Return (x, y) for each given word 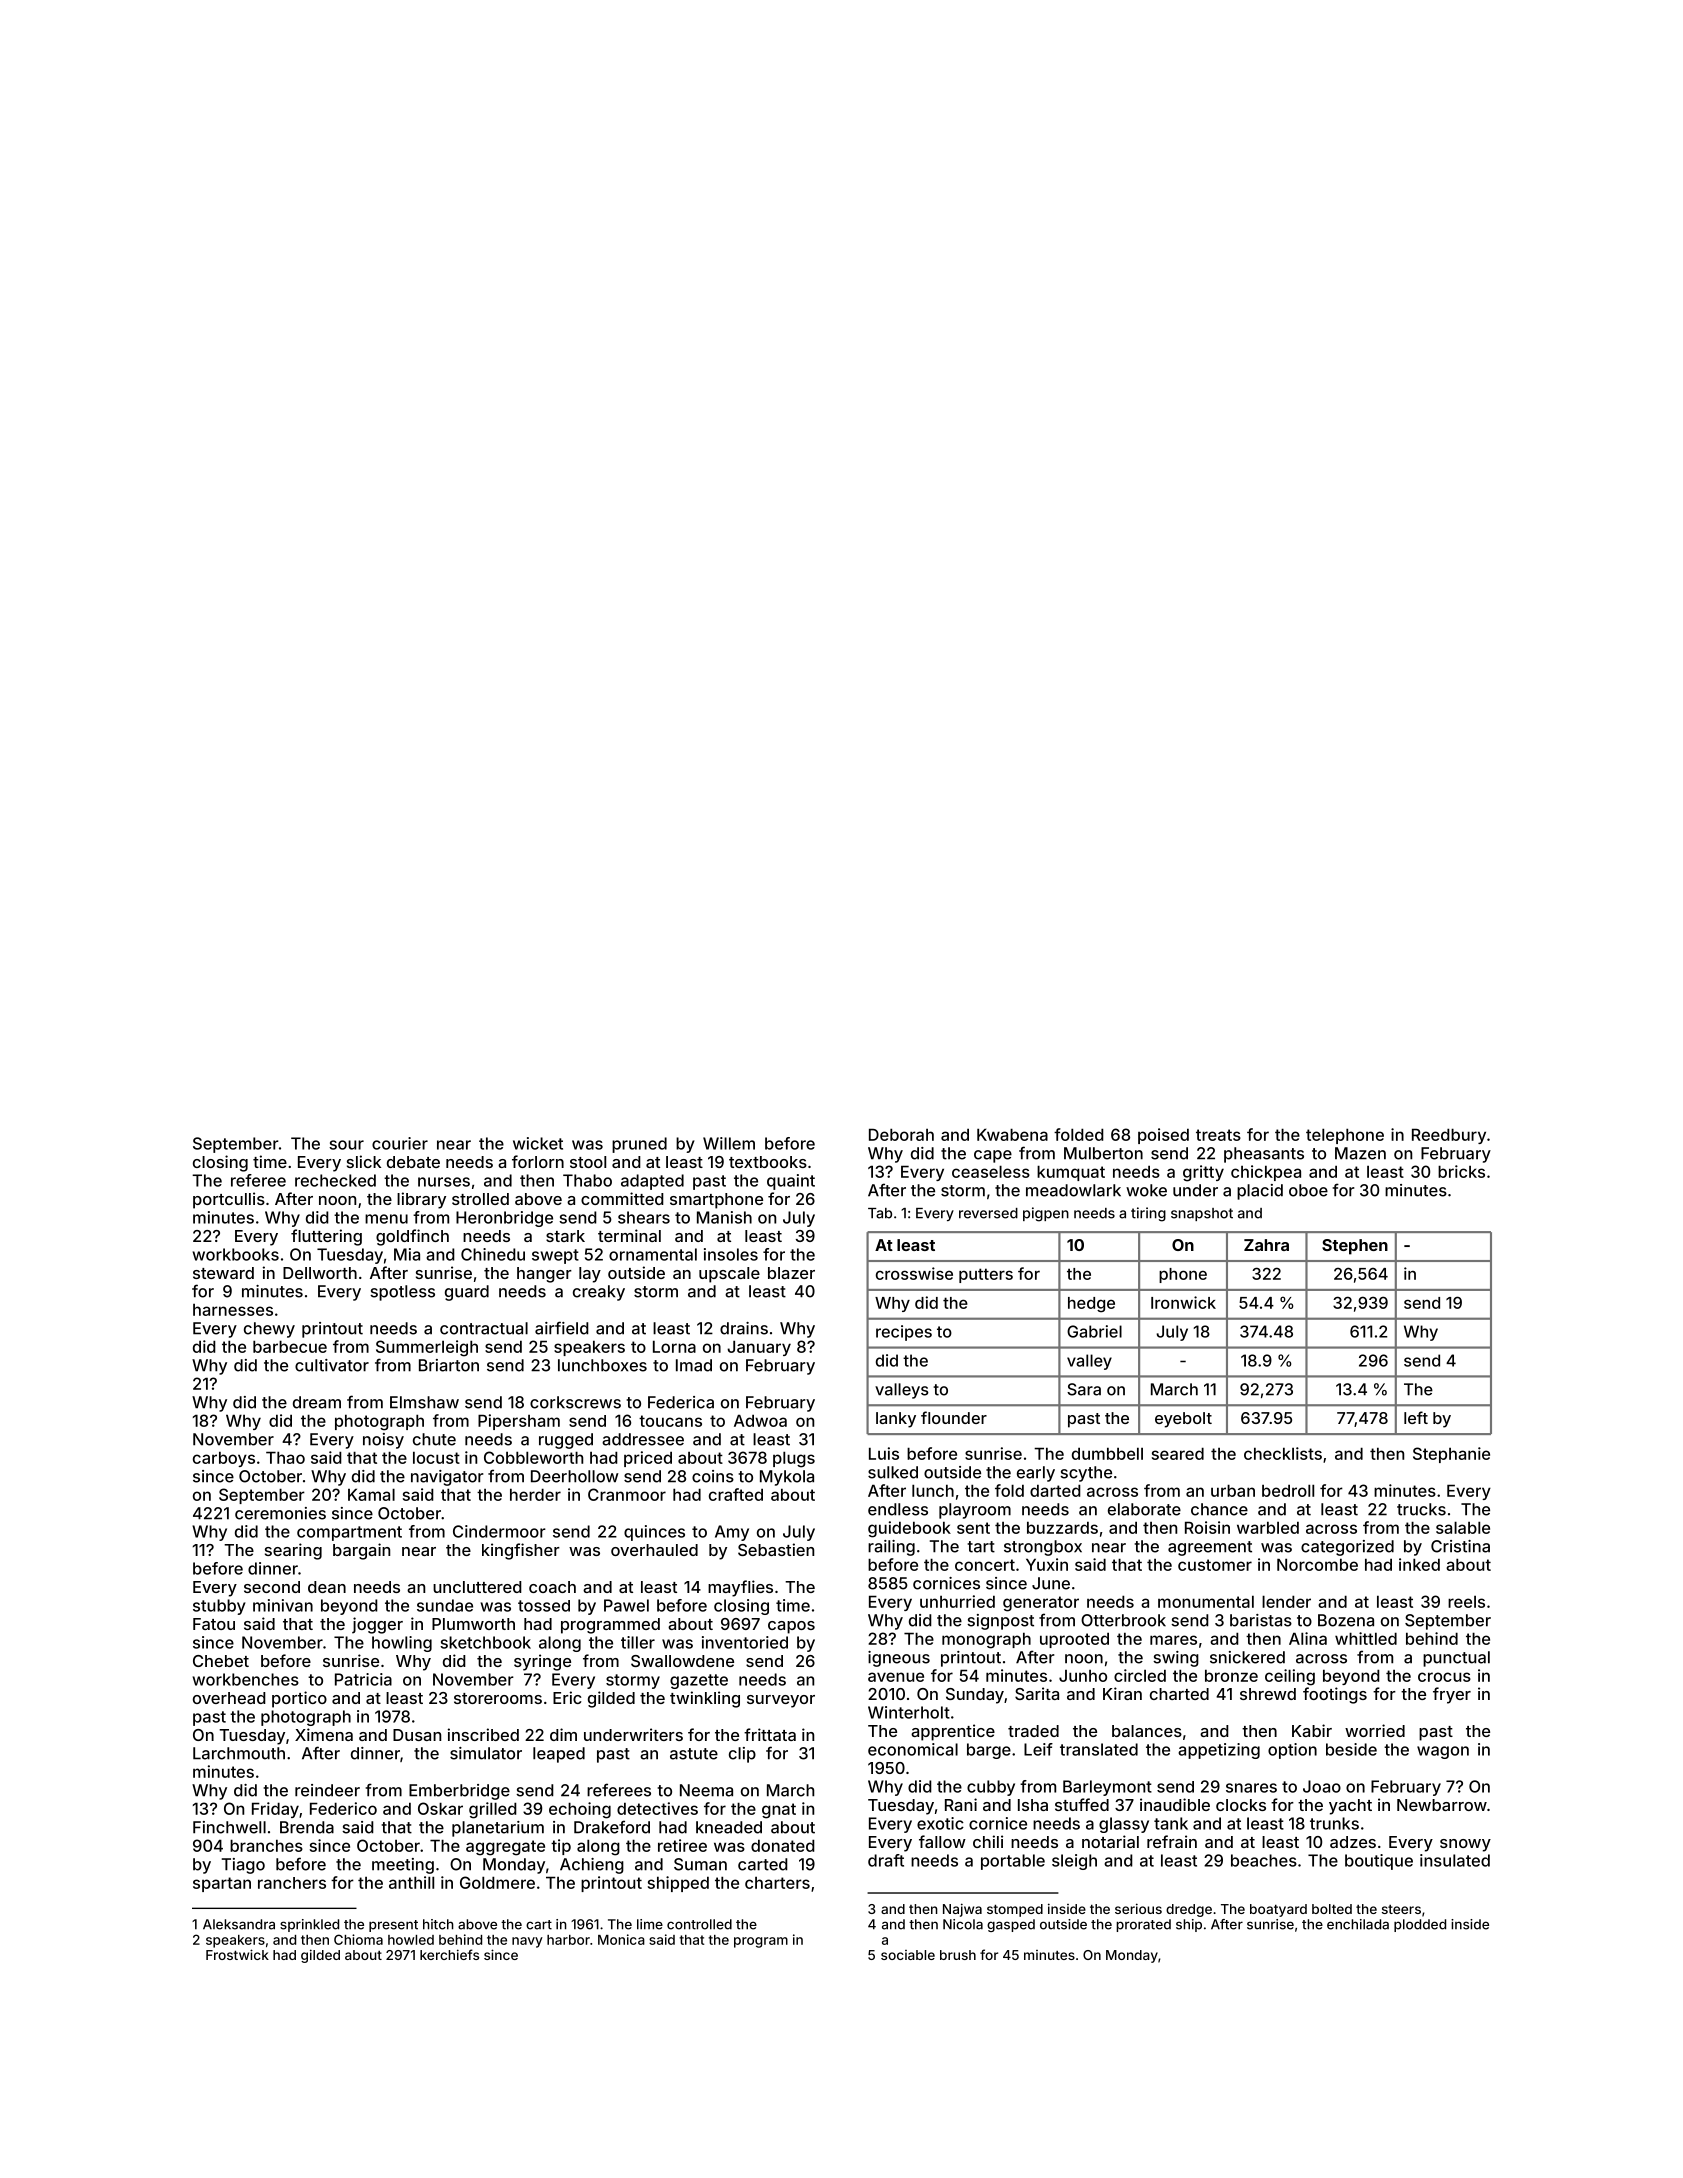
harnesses (233, 1310)
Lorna (674, 1346)
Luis (884, 1453)
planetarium (498, 1829)
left (1416, 1417)
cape (993, 1156)
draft (886, 1860)
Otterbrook (1123, 1620)
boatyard (1278, 1910)
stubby (219, 1607)
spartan (222, 1884)
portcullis (229, 1200)
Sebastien (776, 1549)
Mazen (1360, 1153)
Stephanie (1451, 1455)
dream (317, 1402)
